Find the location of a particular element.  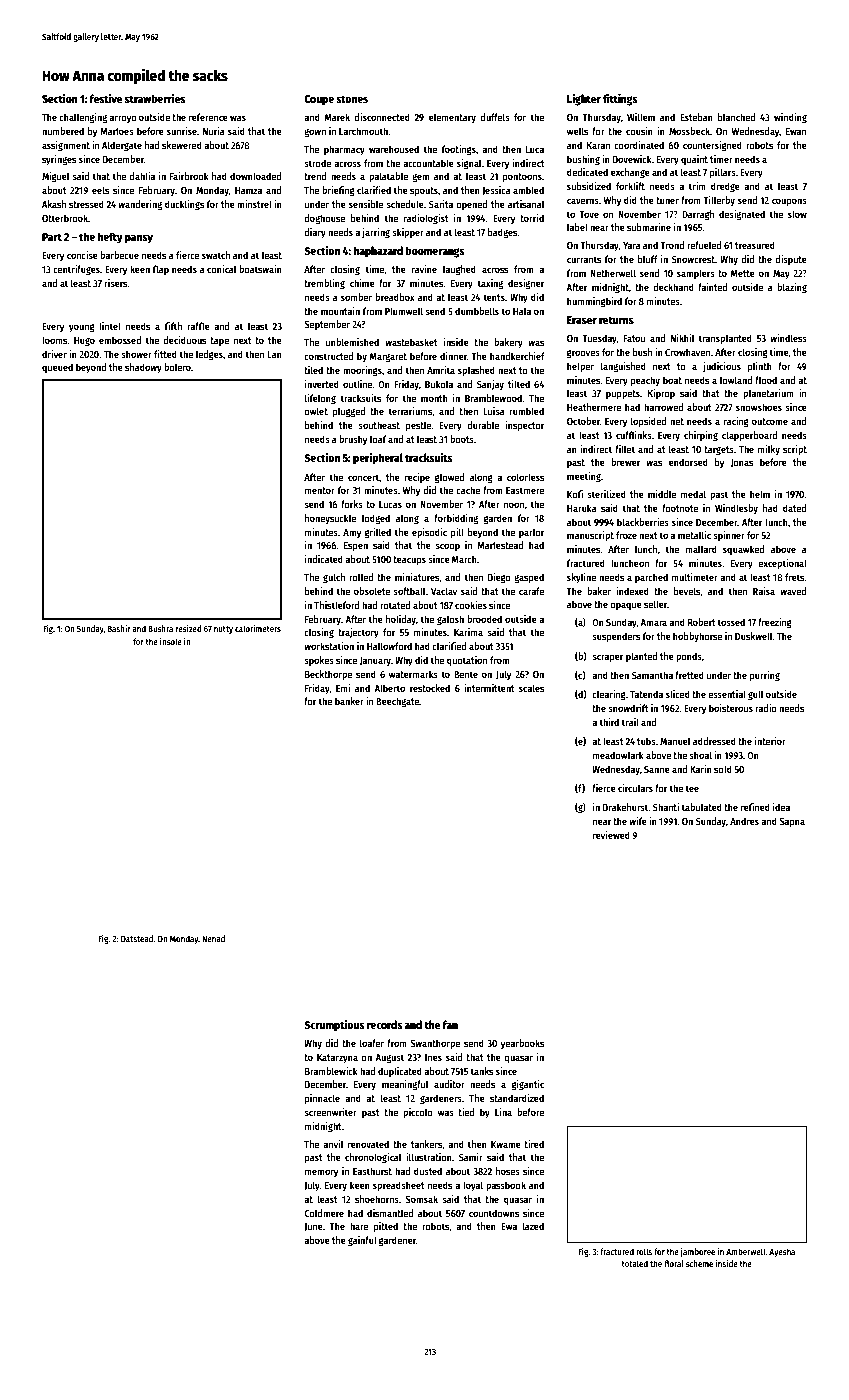

tabulated is located at coordinates (702, 807).
